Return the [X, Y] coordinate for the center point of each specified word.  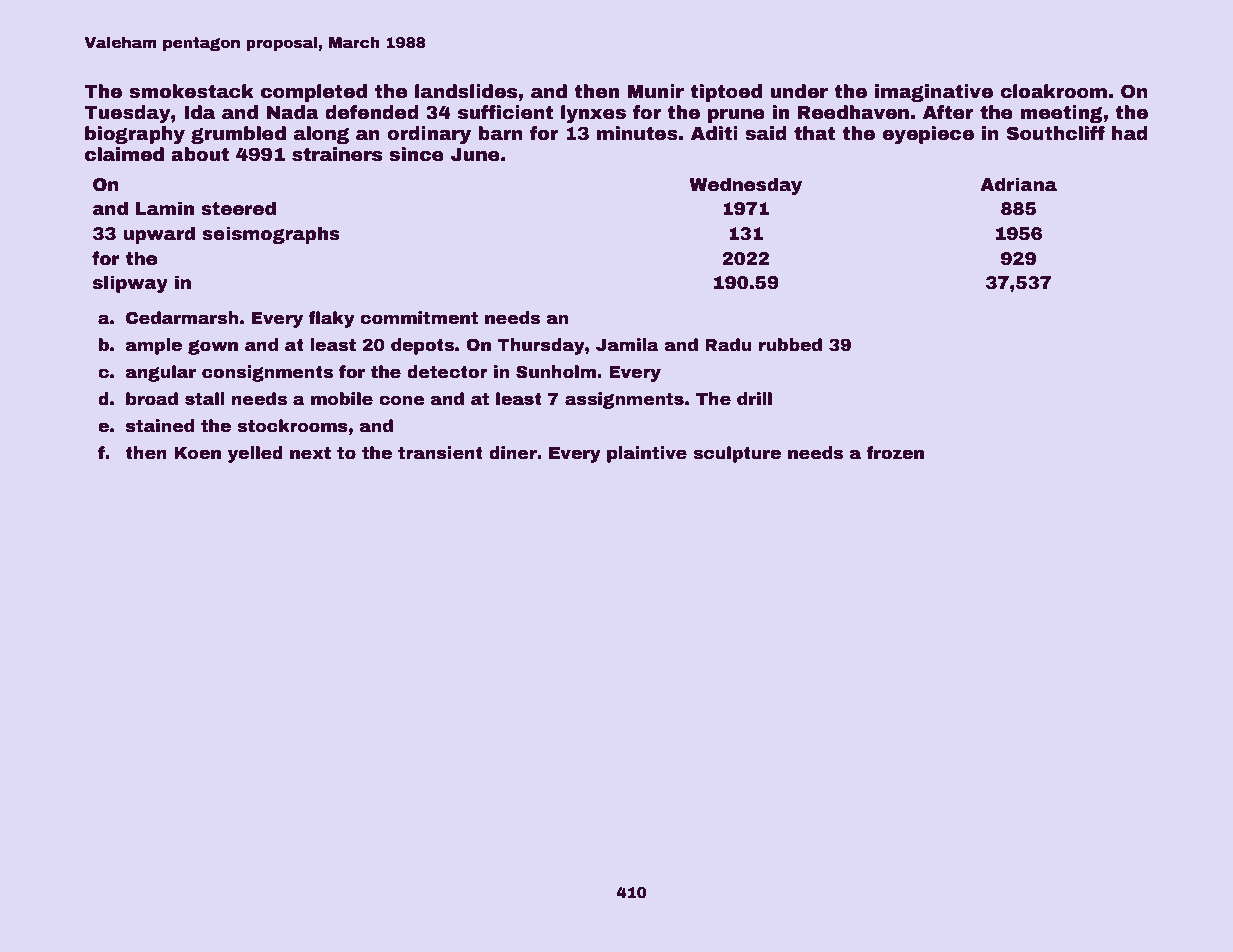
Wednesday [745, 186]
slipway [130, 284]
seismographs [271, 235]
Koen [197, 453]
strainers [337, 154]
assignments [624, 400]
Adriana [1018, 184]
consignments [267, 373]
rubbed [790, 345]
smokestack [191, 91]
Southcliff [1055, 133]
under [799, 91]
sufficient [505, 112]
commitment [419, 318]
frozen [895, 453]
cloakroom [1053, 91]
